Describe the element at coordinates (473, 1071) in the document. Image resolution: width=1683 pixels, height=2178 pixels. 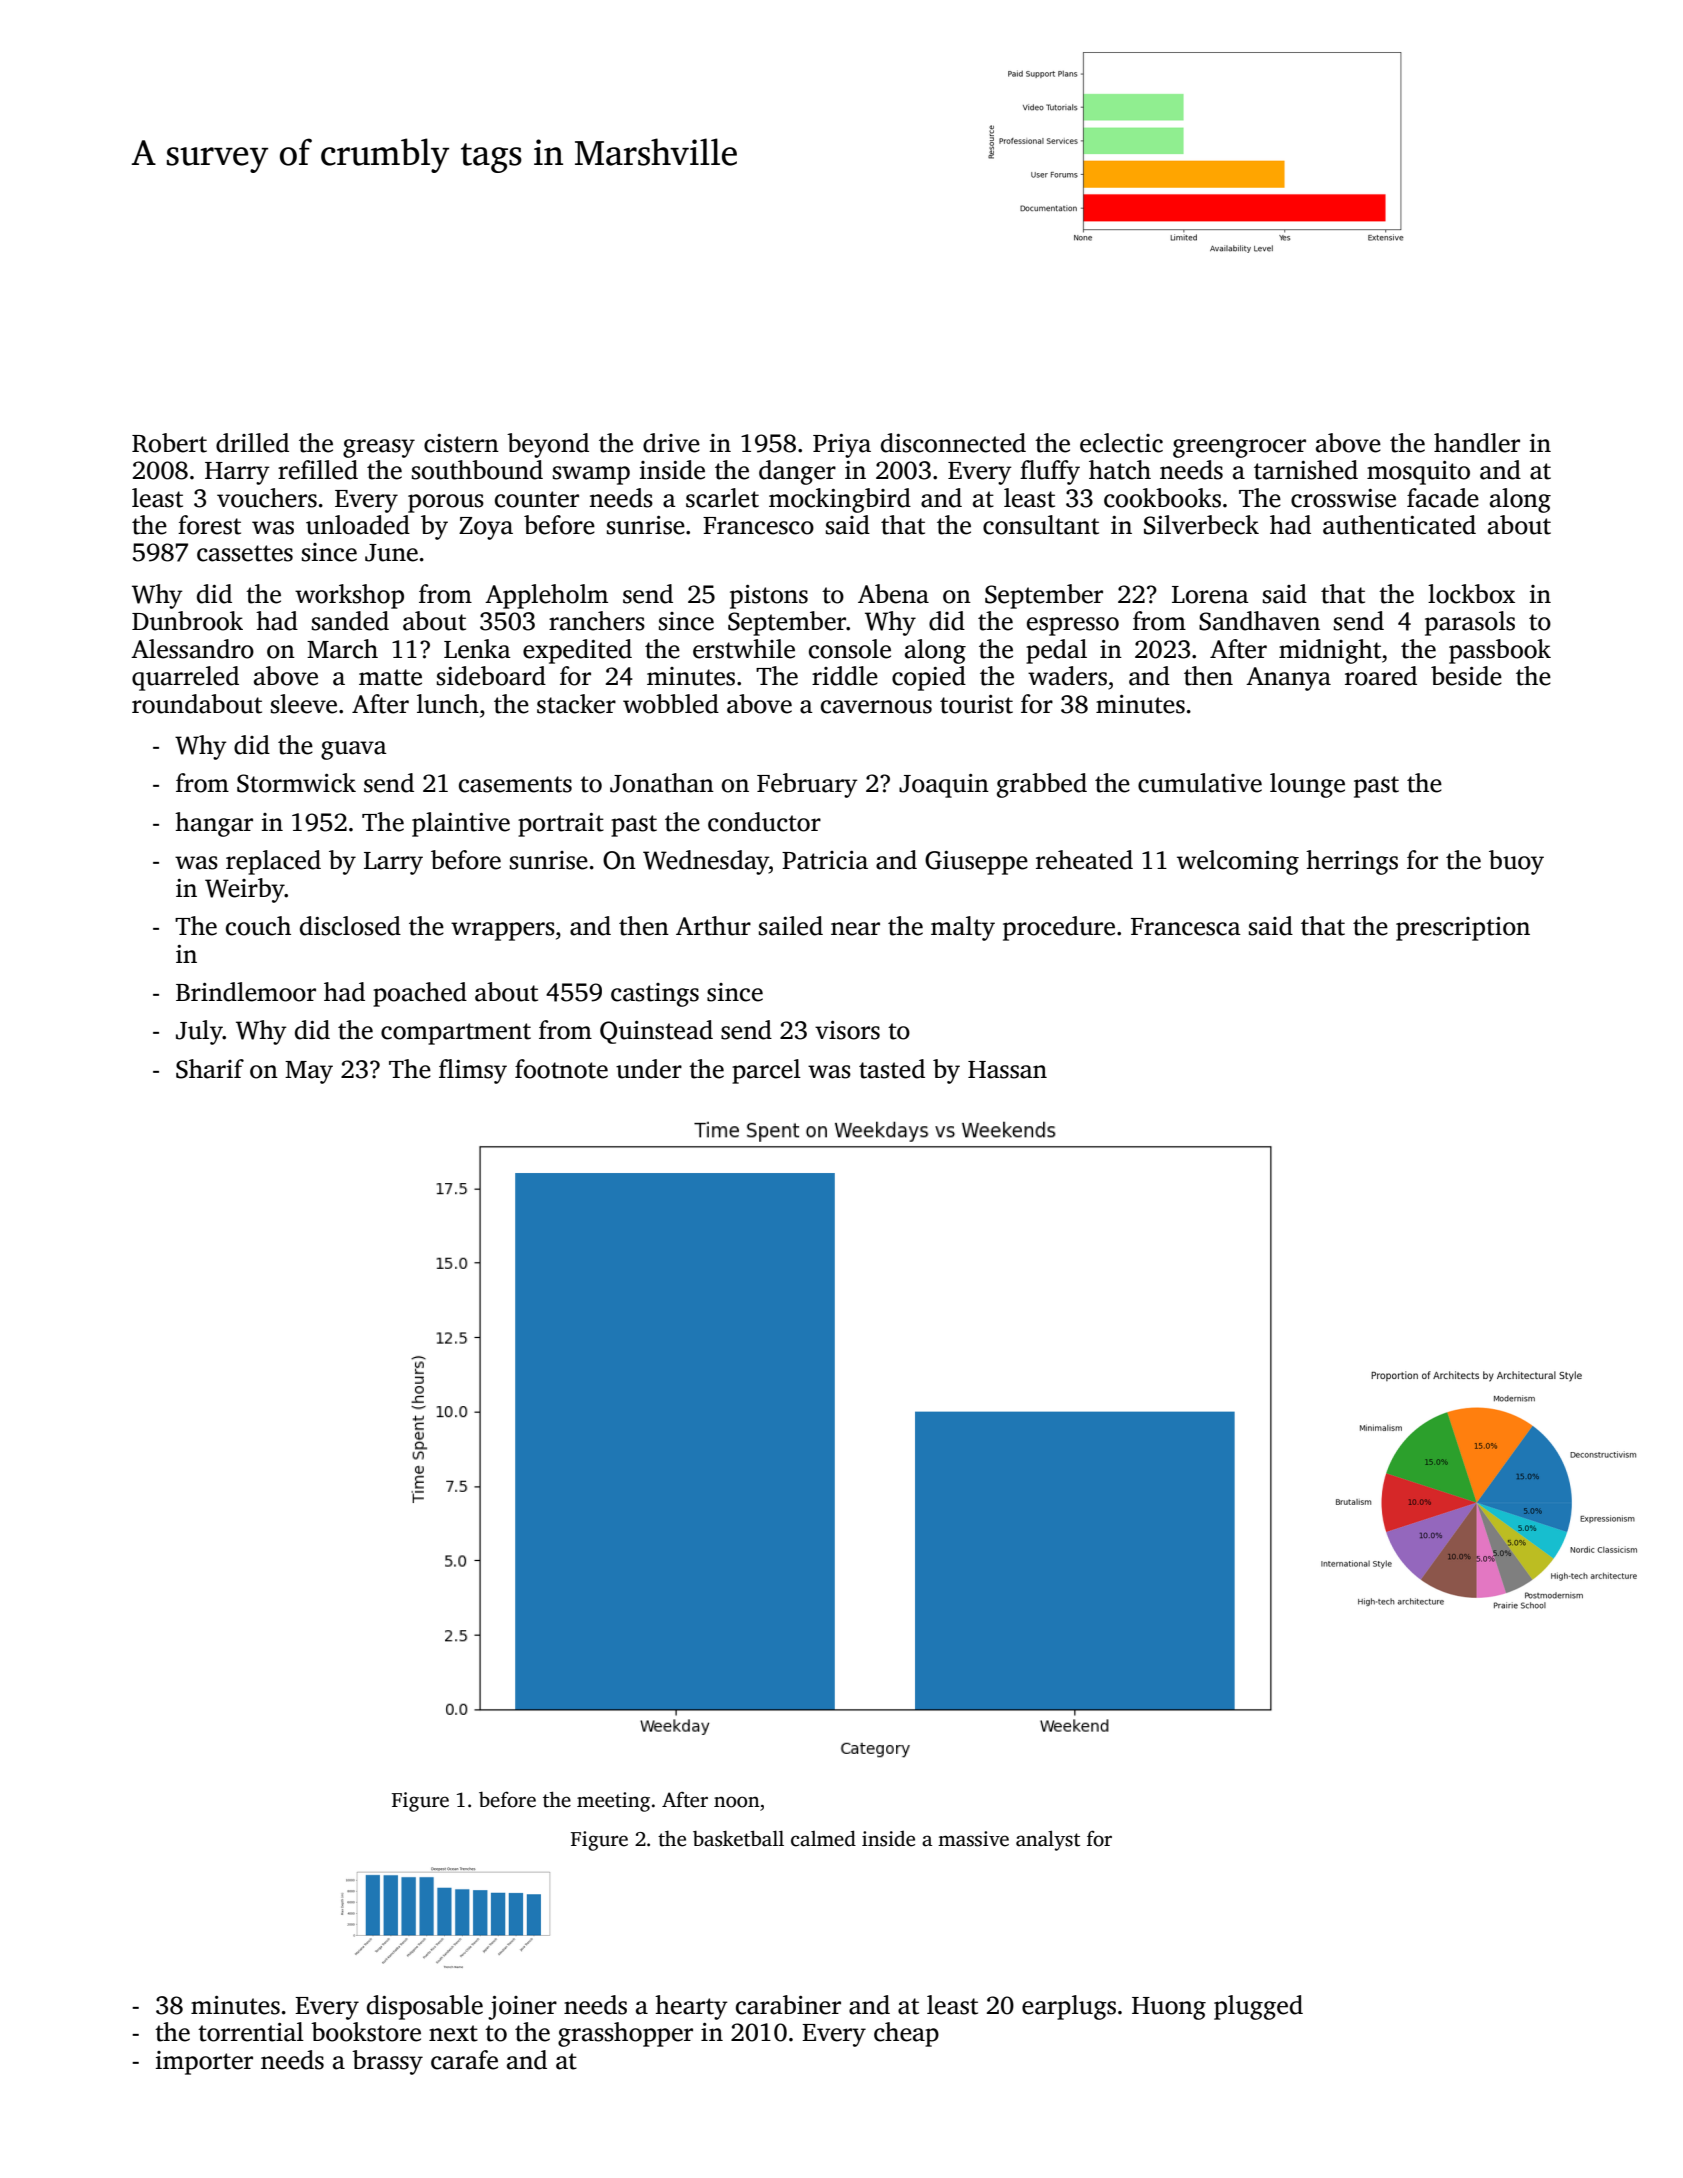
I see `flimsy` at that location.
